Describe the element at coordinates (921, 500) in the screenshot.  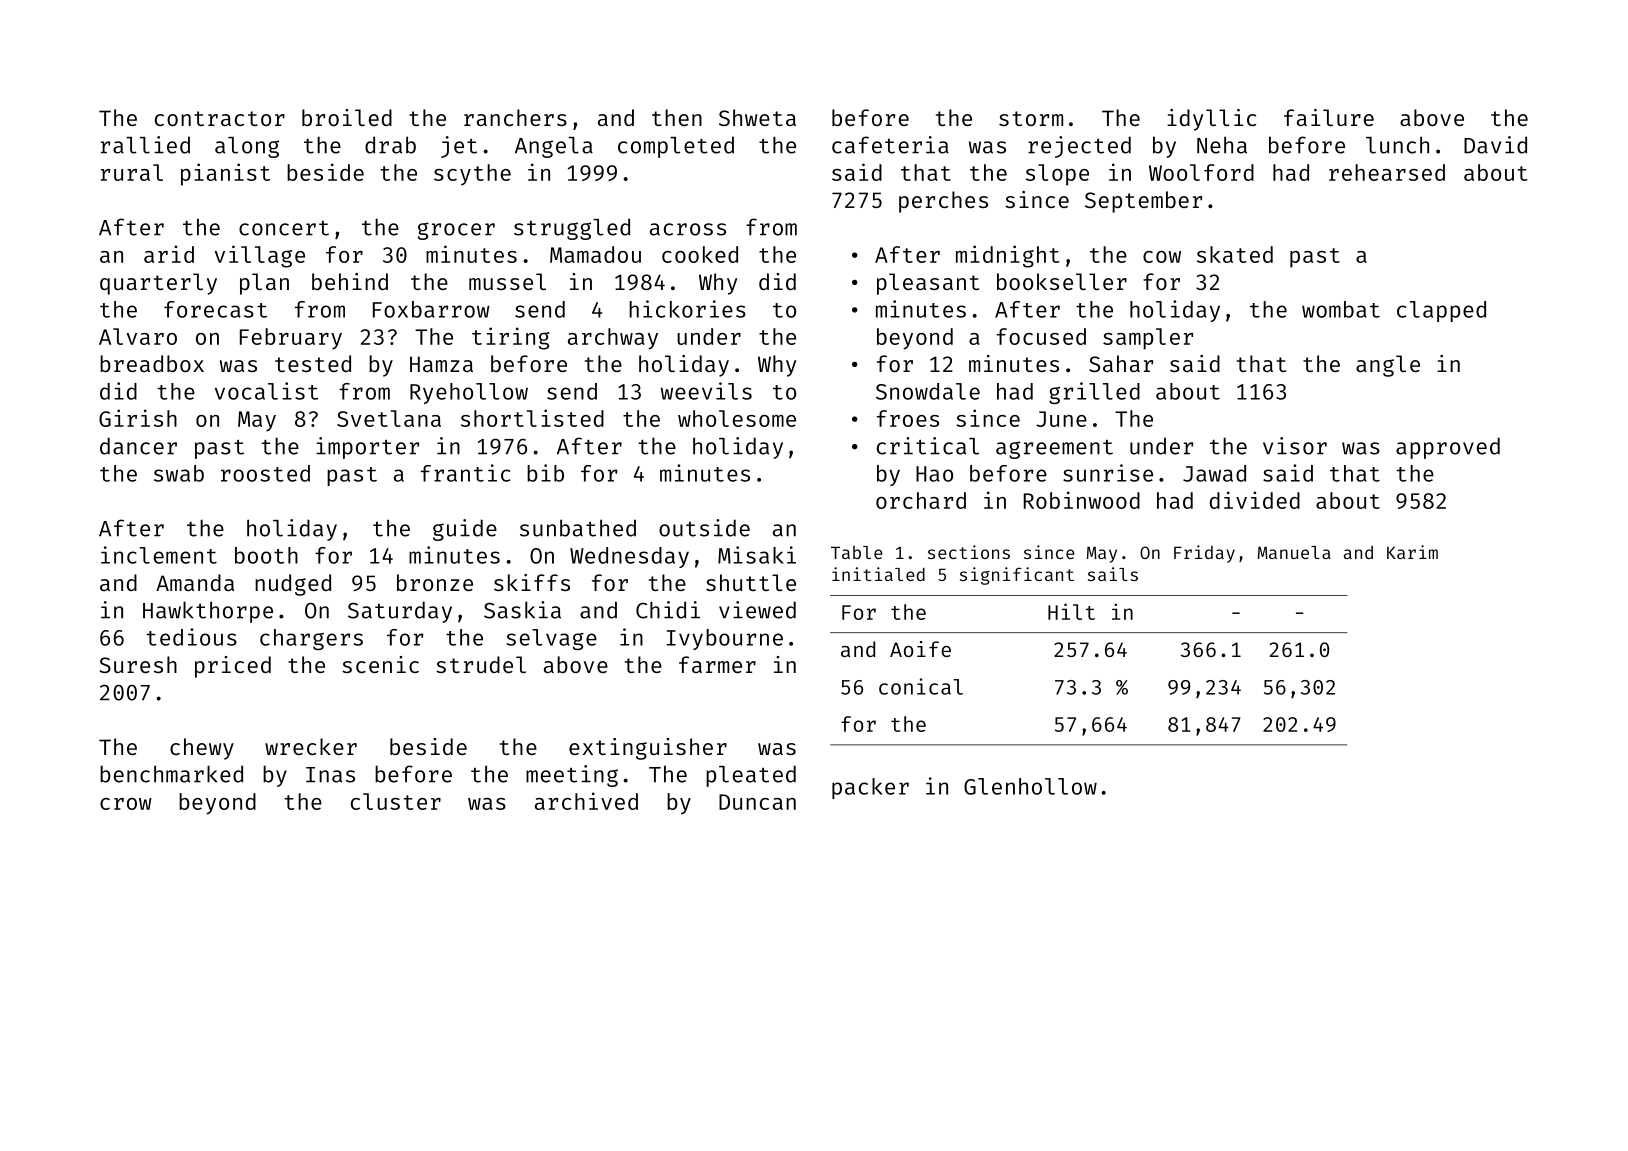
I see `orchard` at that location.
